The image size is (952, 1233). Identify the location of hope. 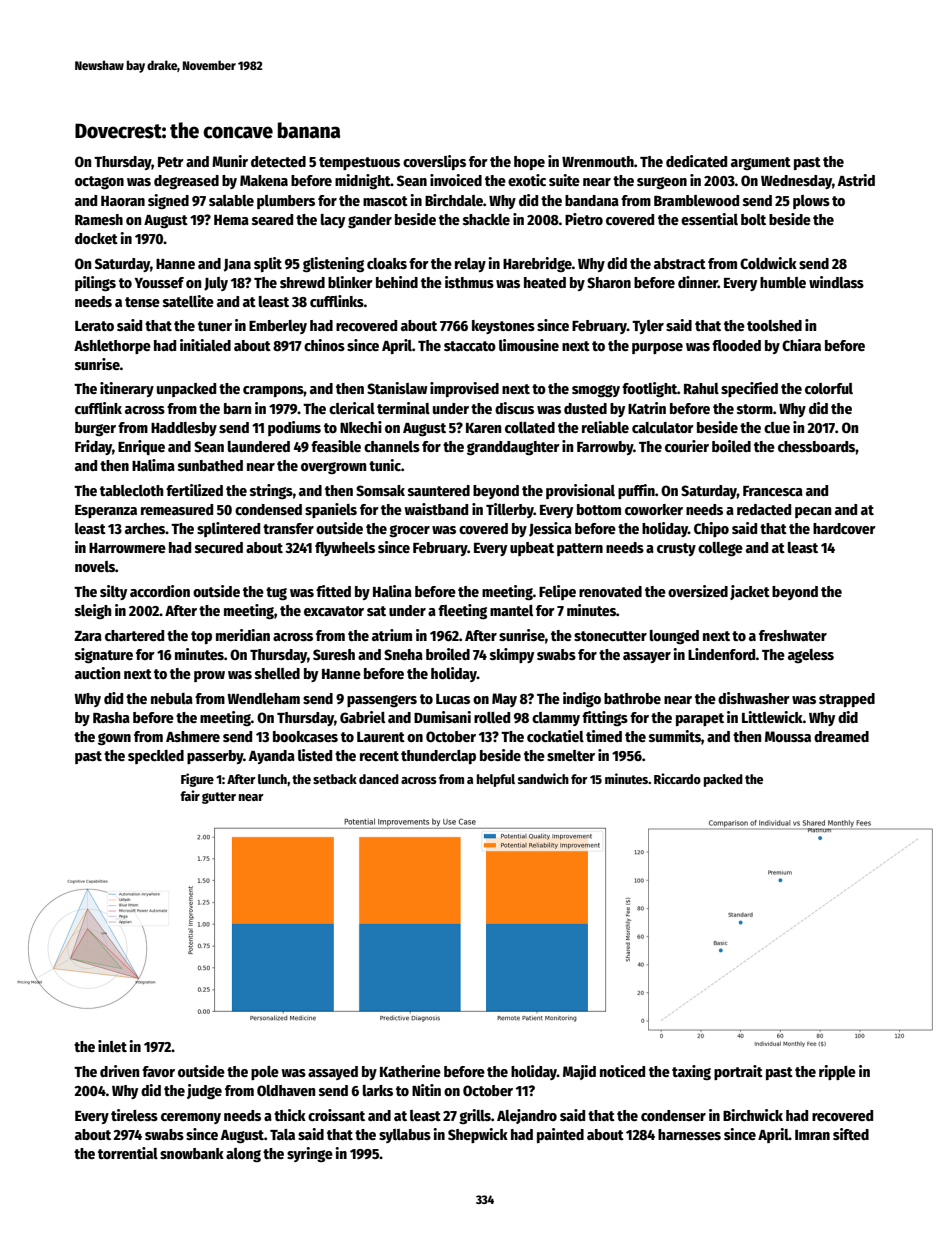
(529, 163).
